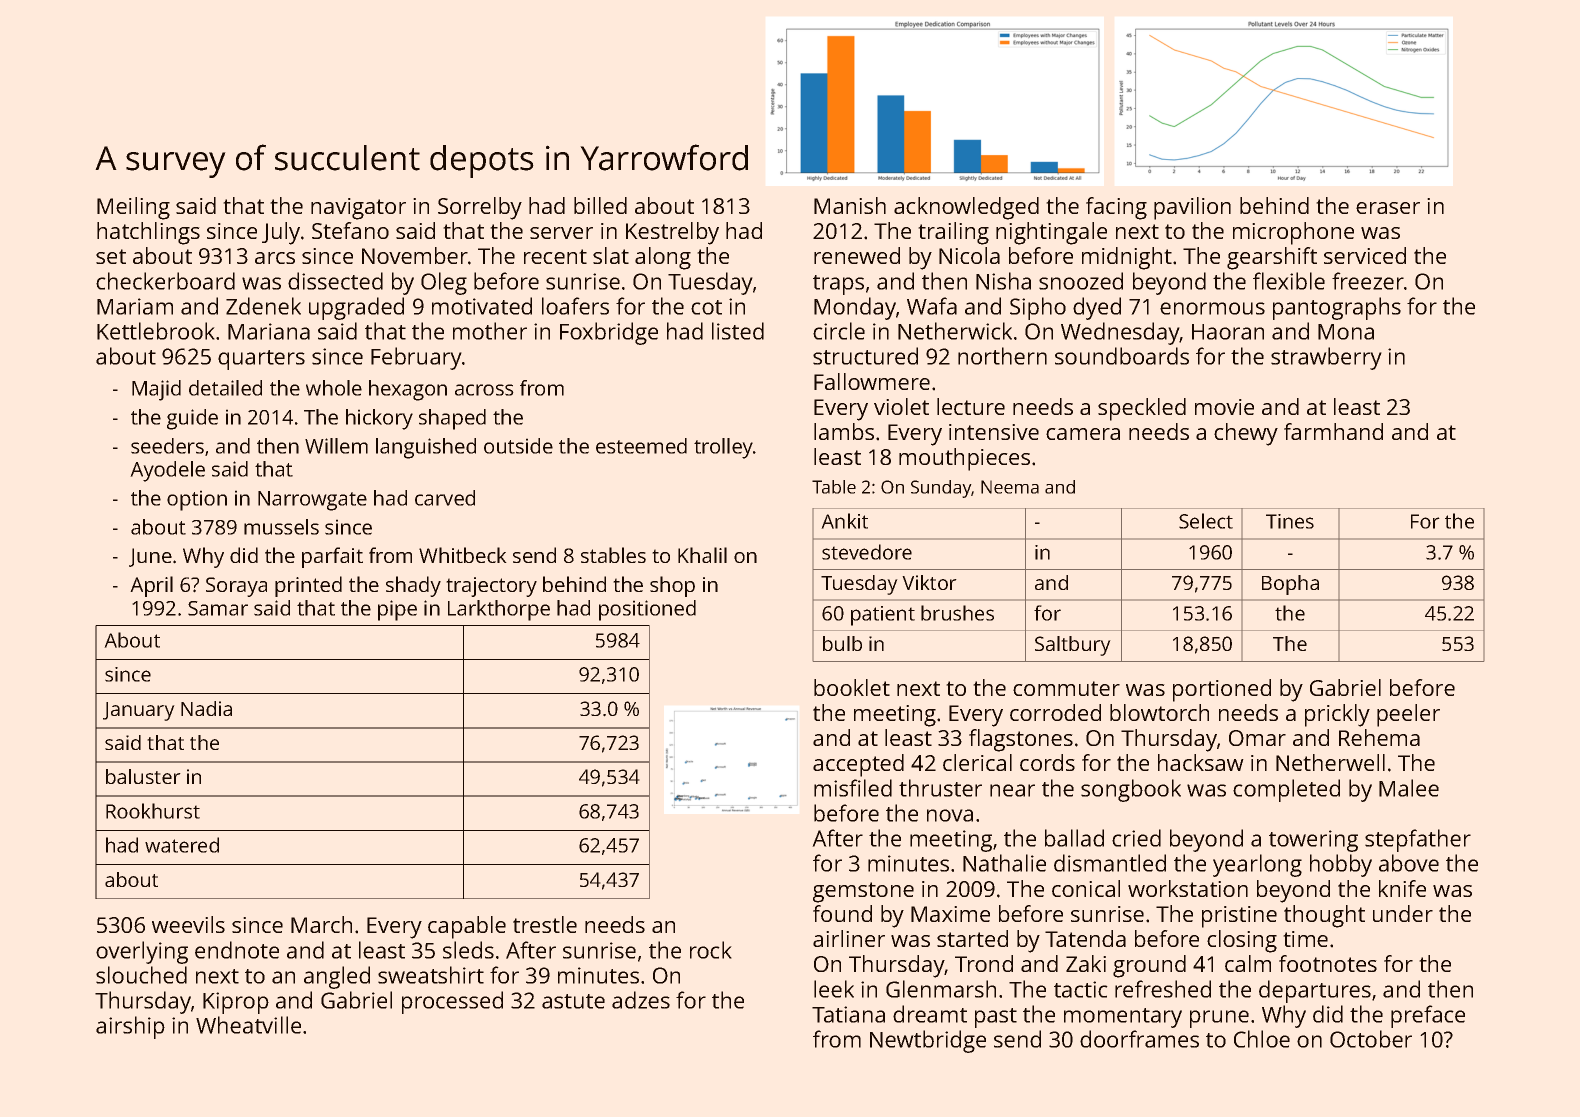 Image resolution: width=1580 pixels, height=1117 pixels. I want to click on checkerboard, so click(165, 281).
